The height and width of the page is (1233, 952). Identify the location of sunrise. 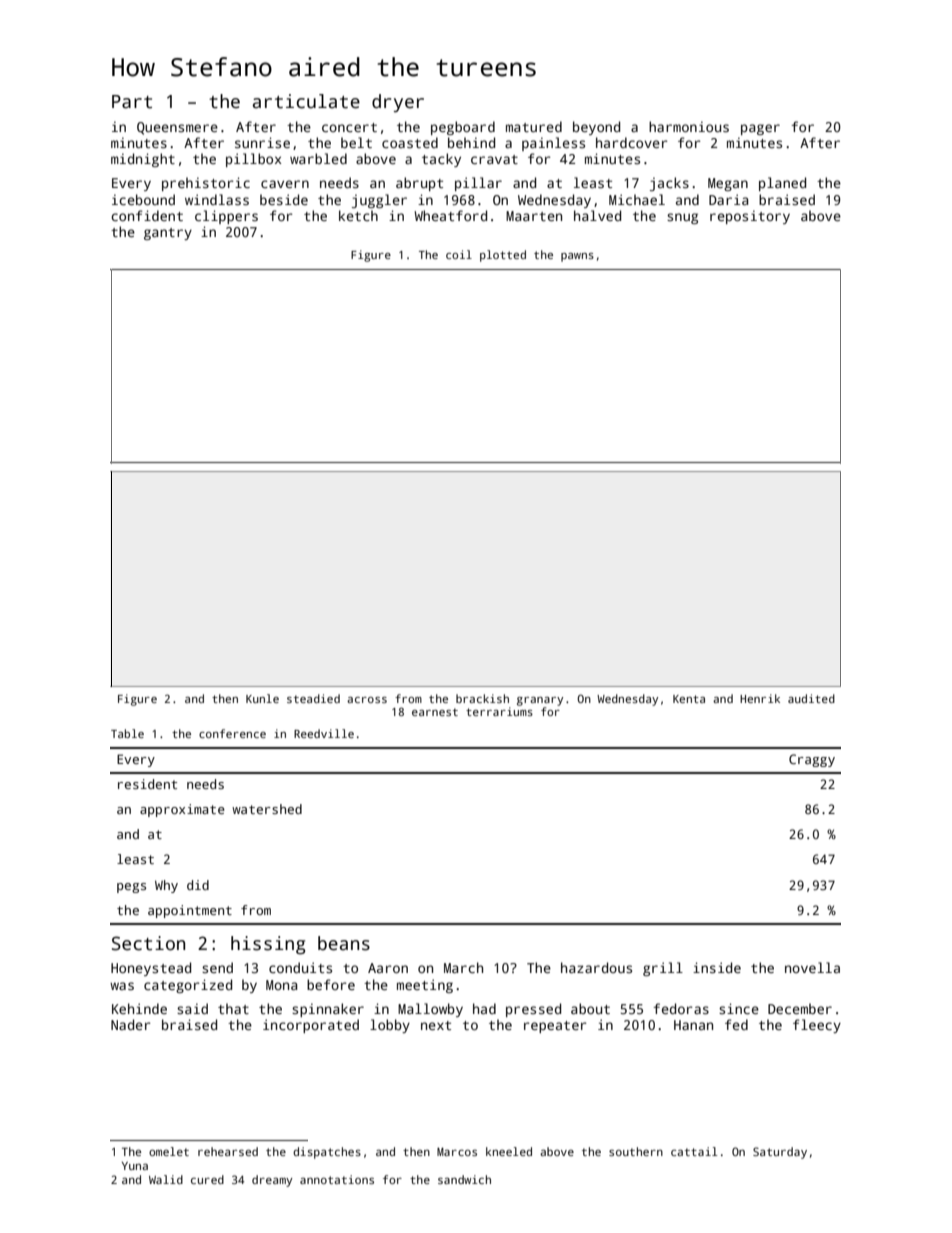
(262, 142).
